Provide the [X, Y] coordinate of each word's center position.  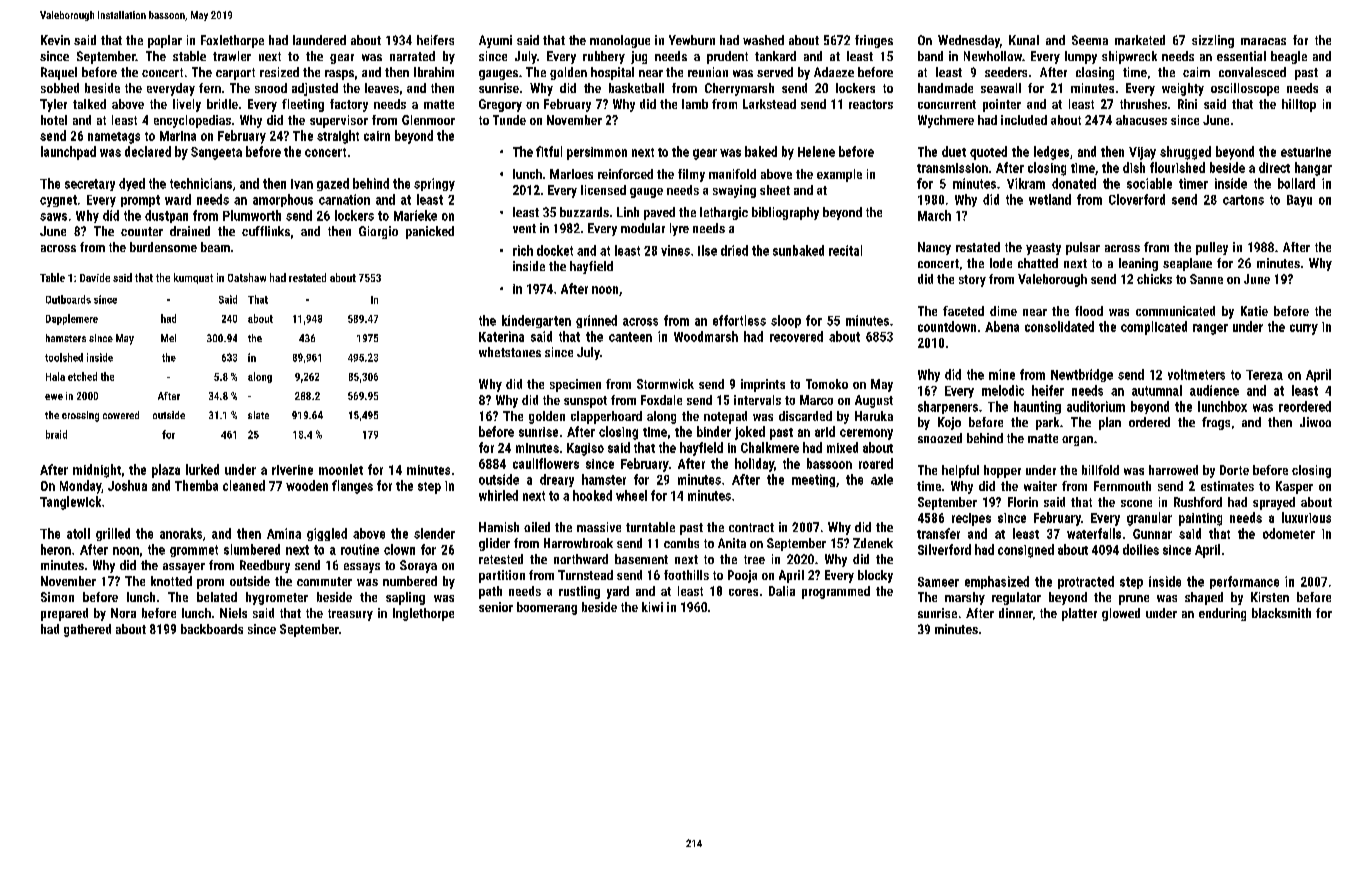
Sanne [1206, 279]
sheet [775, 190]
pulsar [1083, 248]
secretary [90, 185]
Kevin [55, 40]
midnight [97, 471]
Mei [168, 338]
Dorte [1234, 470]
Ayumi [495, 41]
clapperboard [606, 417]
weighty [1183, 89]
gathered [87, 630]
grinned [596, 321]
